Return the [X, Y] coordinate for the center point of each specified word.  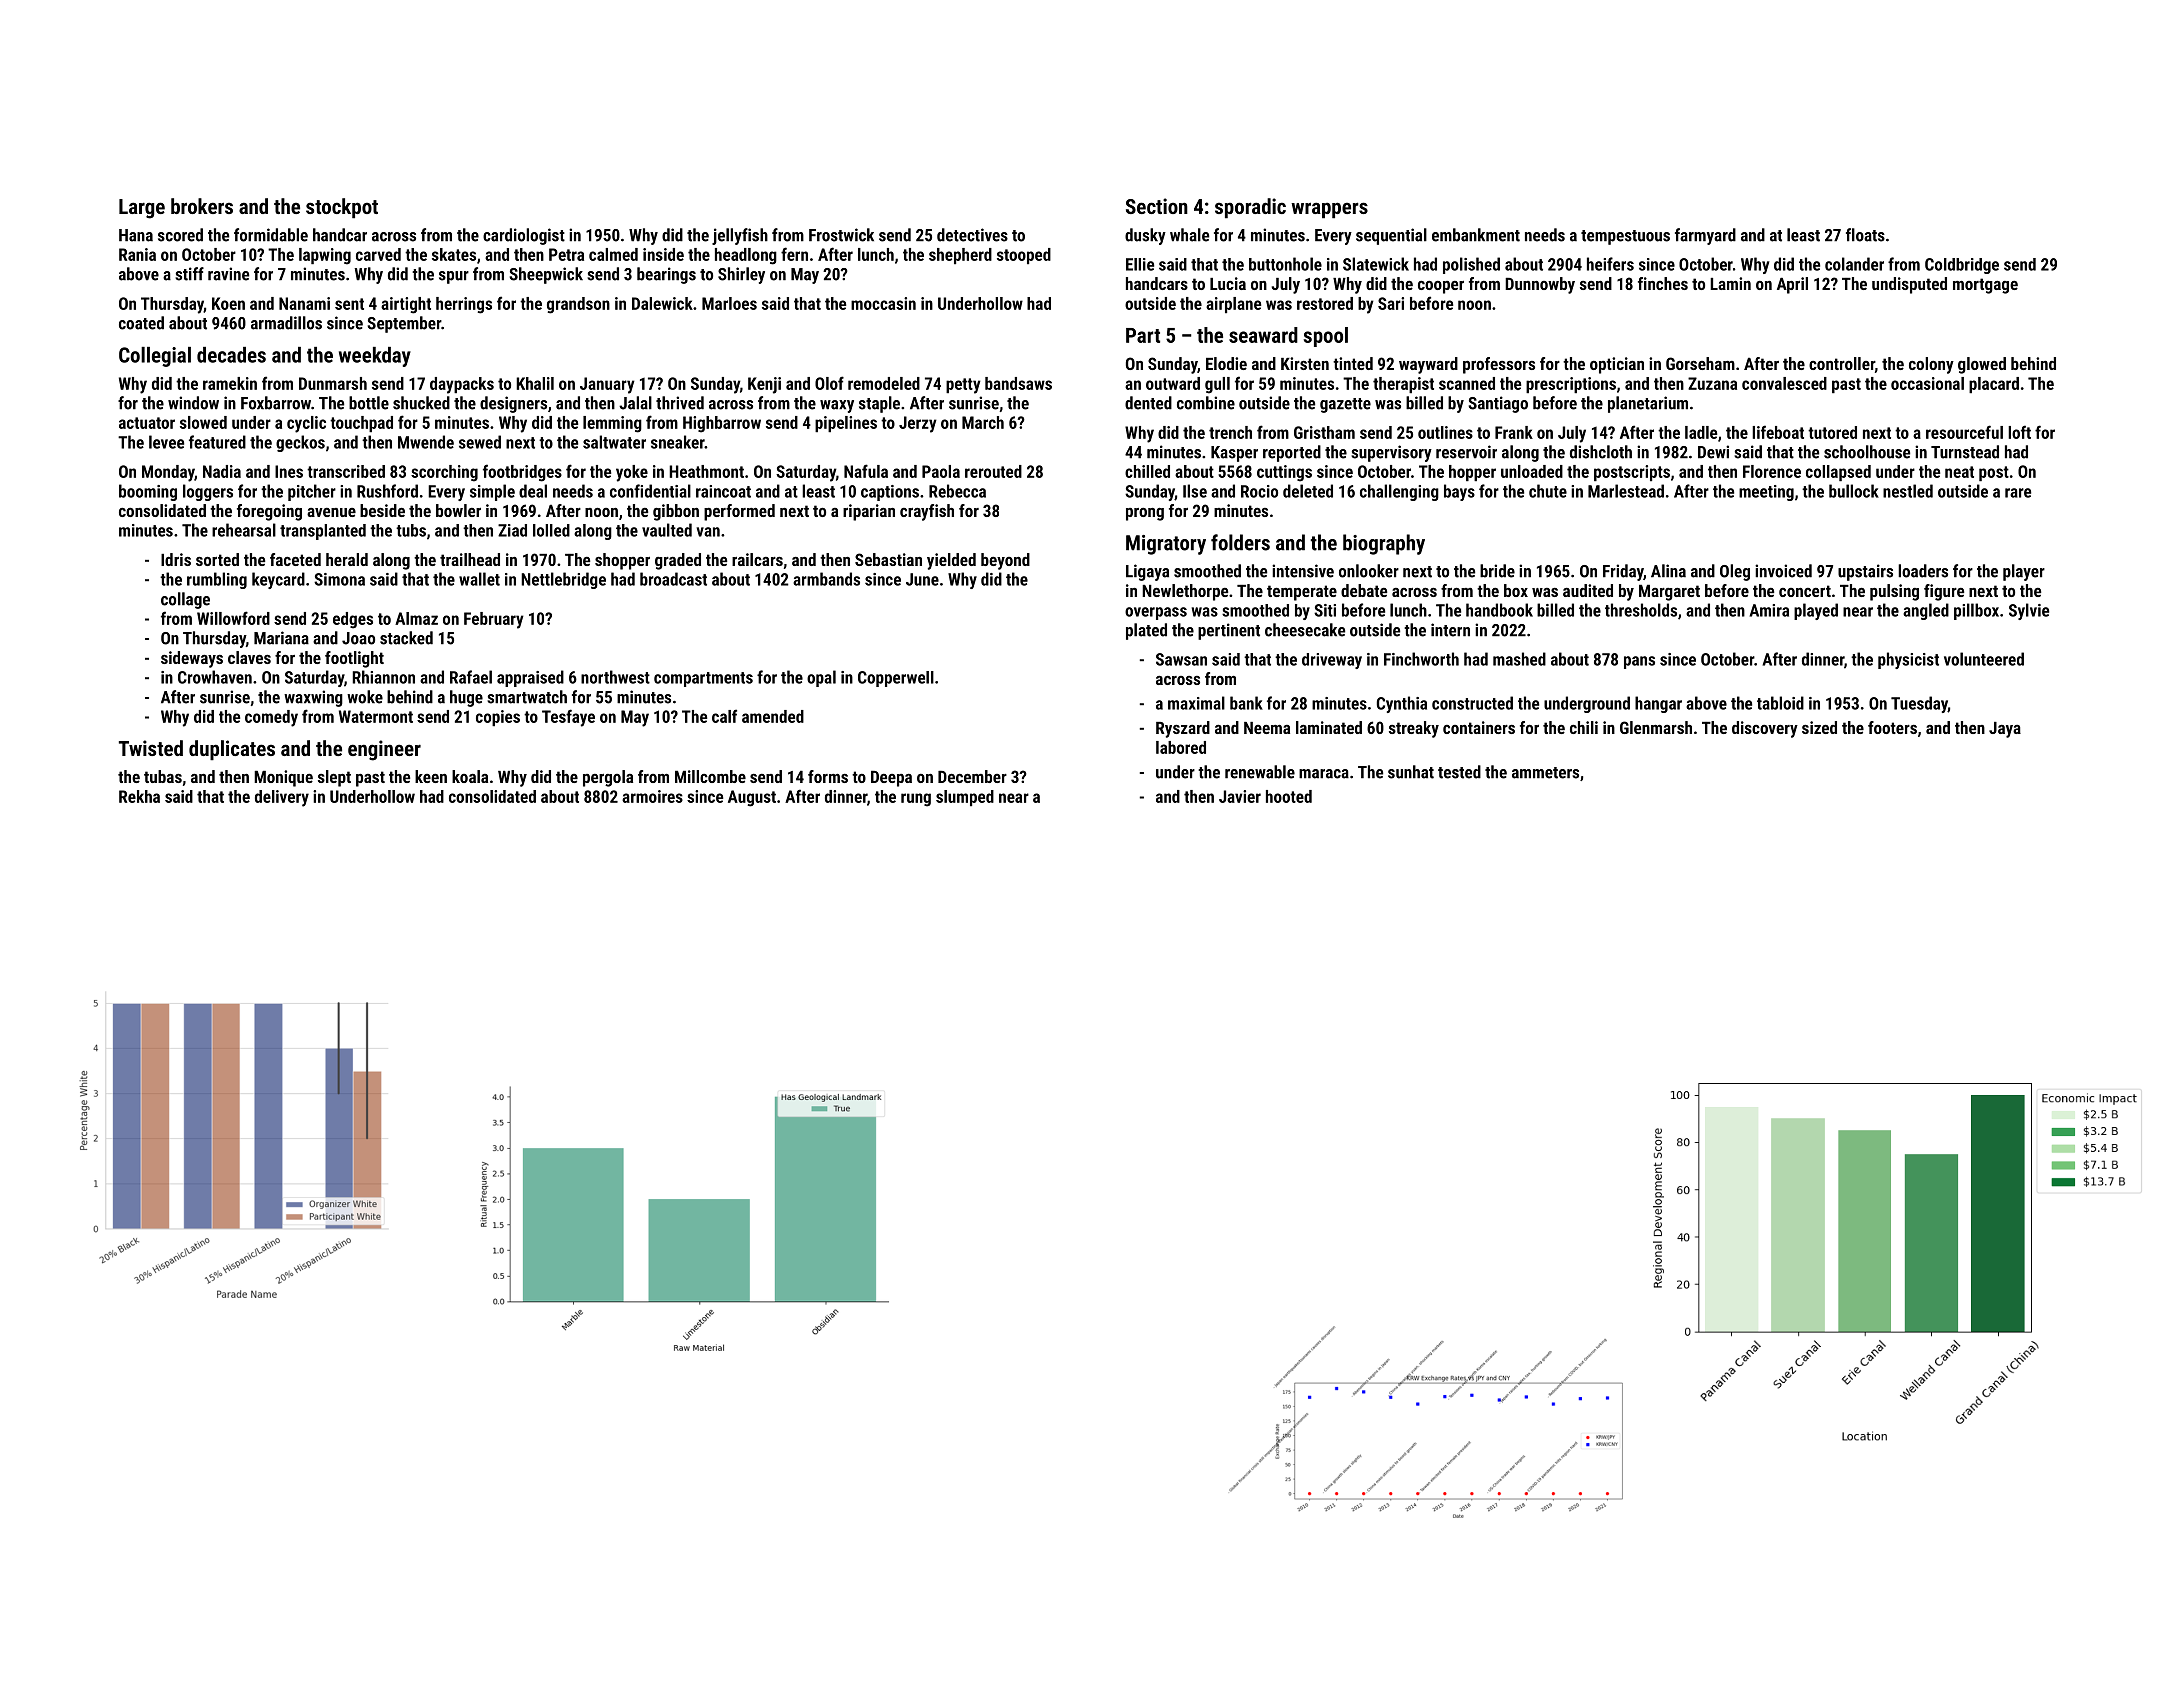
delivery [282, 798]
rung [916, 800]
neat [1959, 472]
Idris [176, 559]
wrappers [1329, 210]
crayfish [927, 512]
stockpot [342, 208]
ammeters [1545, 773]
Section [1157, 206]
